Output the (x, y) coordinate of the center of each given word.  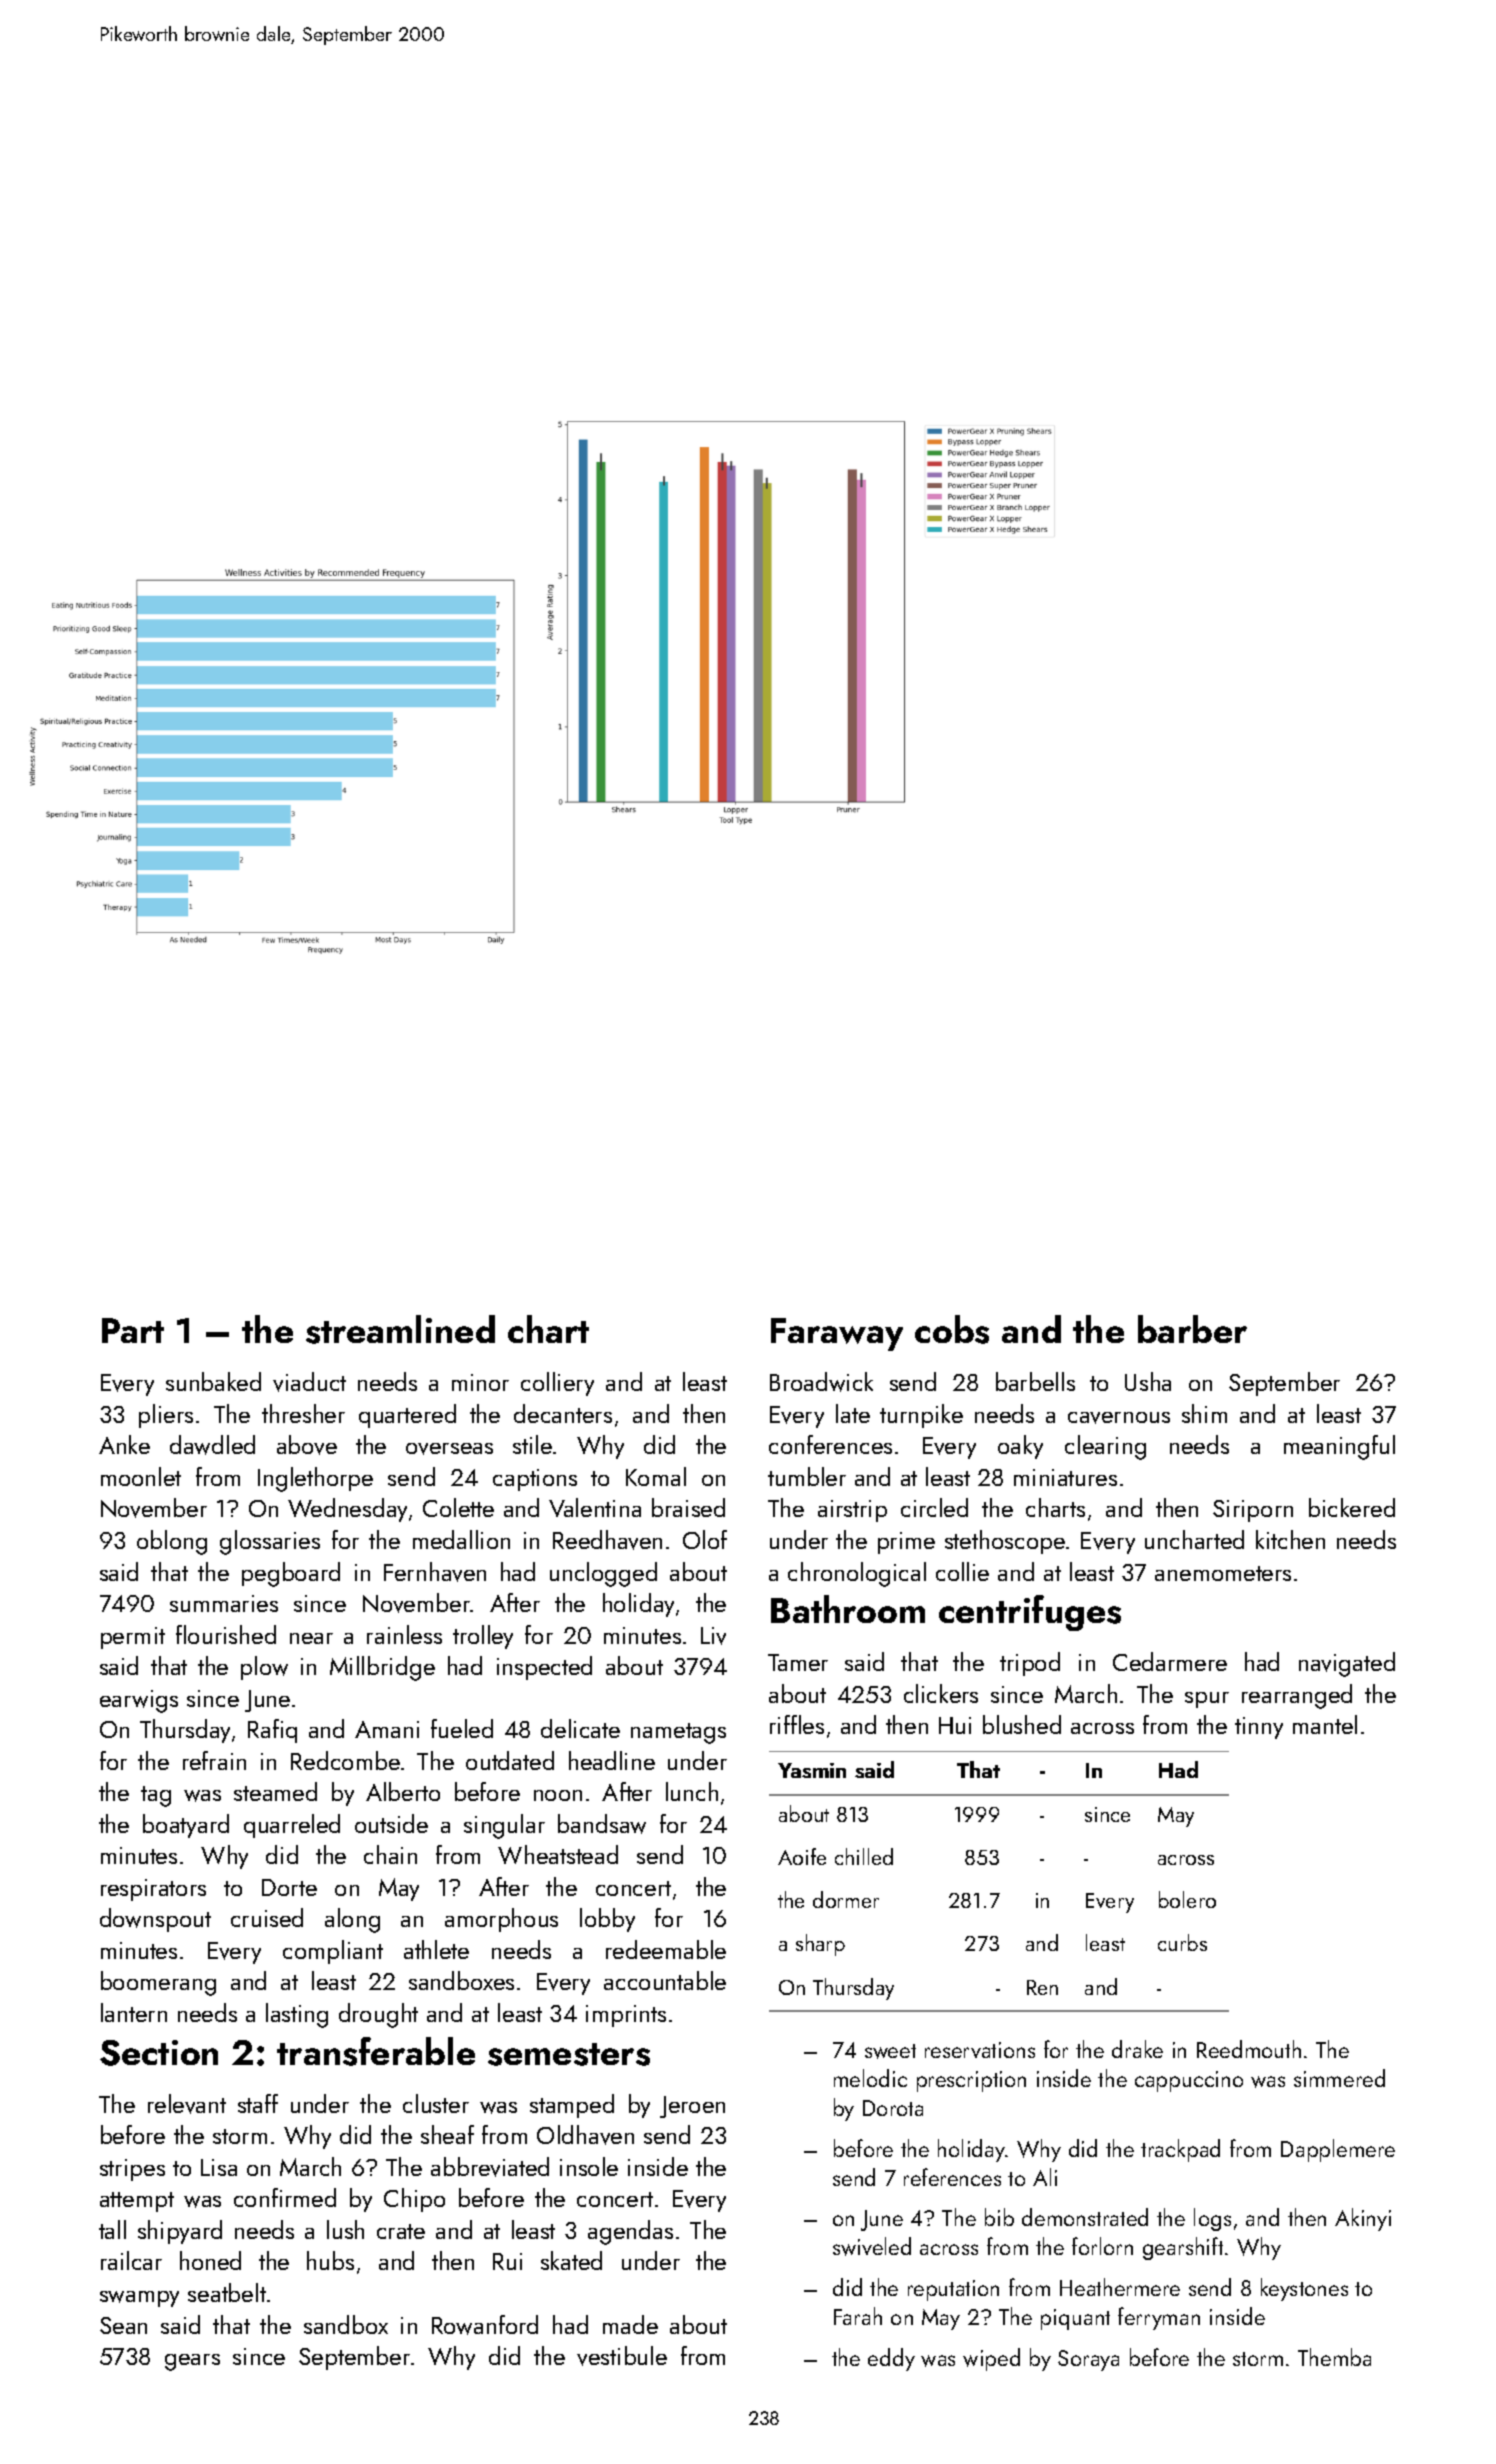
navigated (1347, 1664)
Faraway (837, 1334)
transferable (376, 2051)
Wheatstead (558, 1854)
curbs (1182, 1942)
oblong (172, 1542)
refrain (214, 1760)
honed (210, 2260)
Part (133, 1330)
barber (1192, 1329)
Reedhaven (607, 1540)
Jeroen (692, 2107)
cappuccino (1189, 2081)
